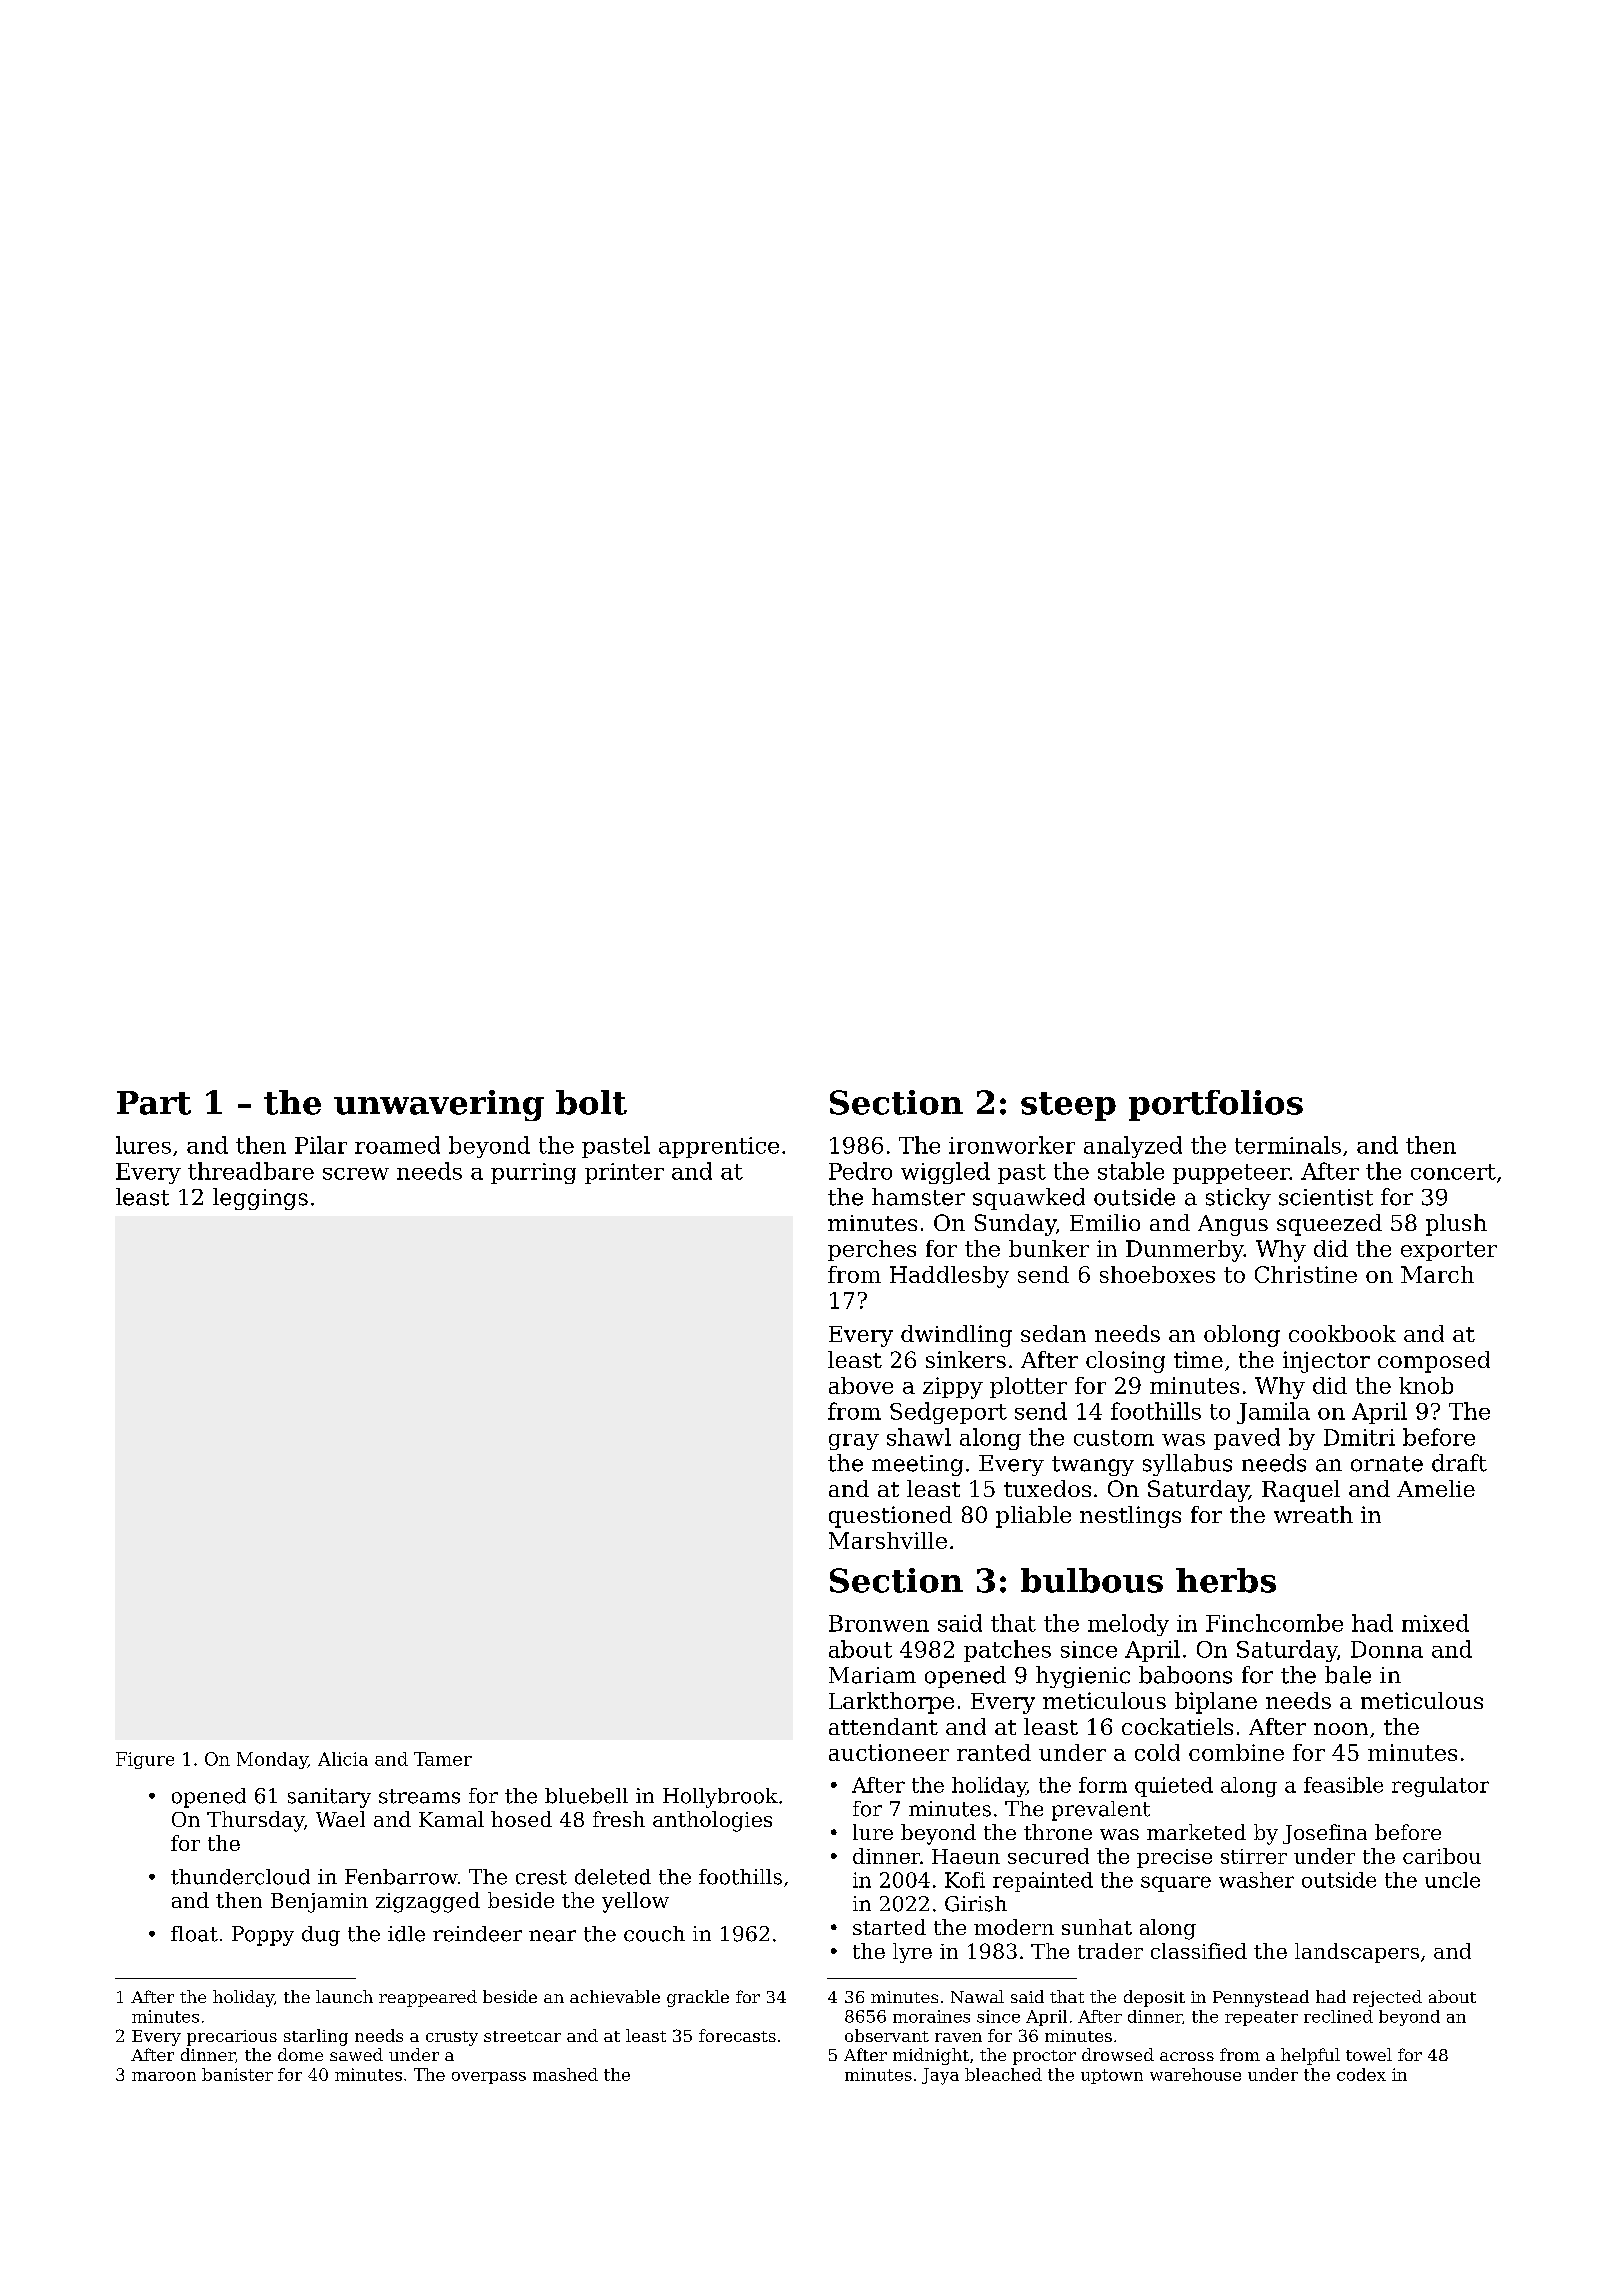 This screenshot has height=2292, width=1620. I want to click on gray, so click(854, 1442).
